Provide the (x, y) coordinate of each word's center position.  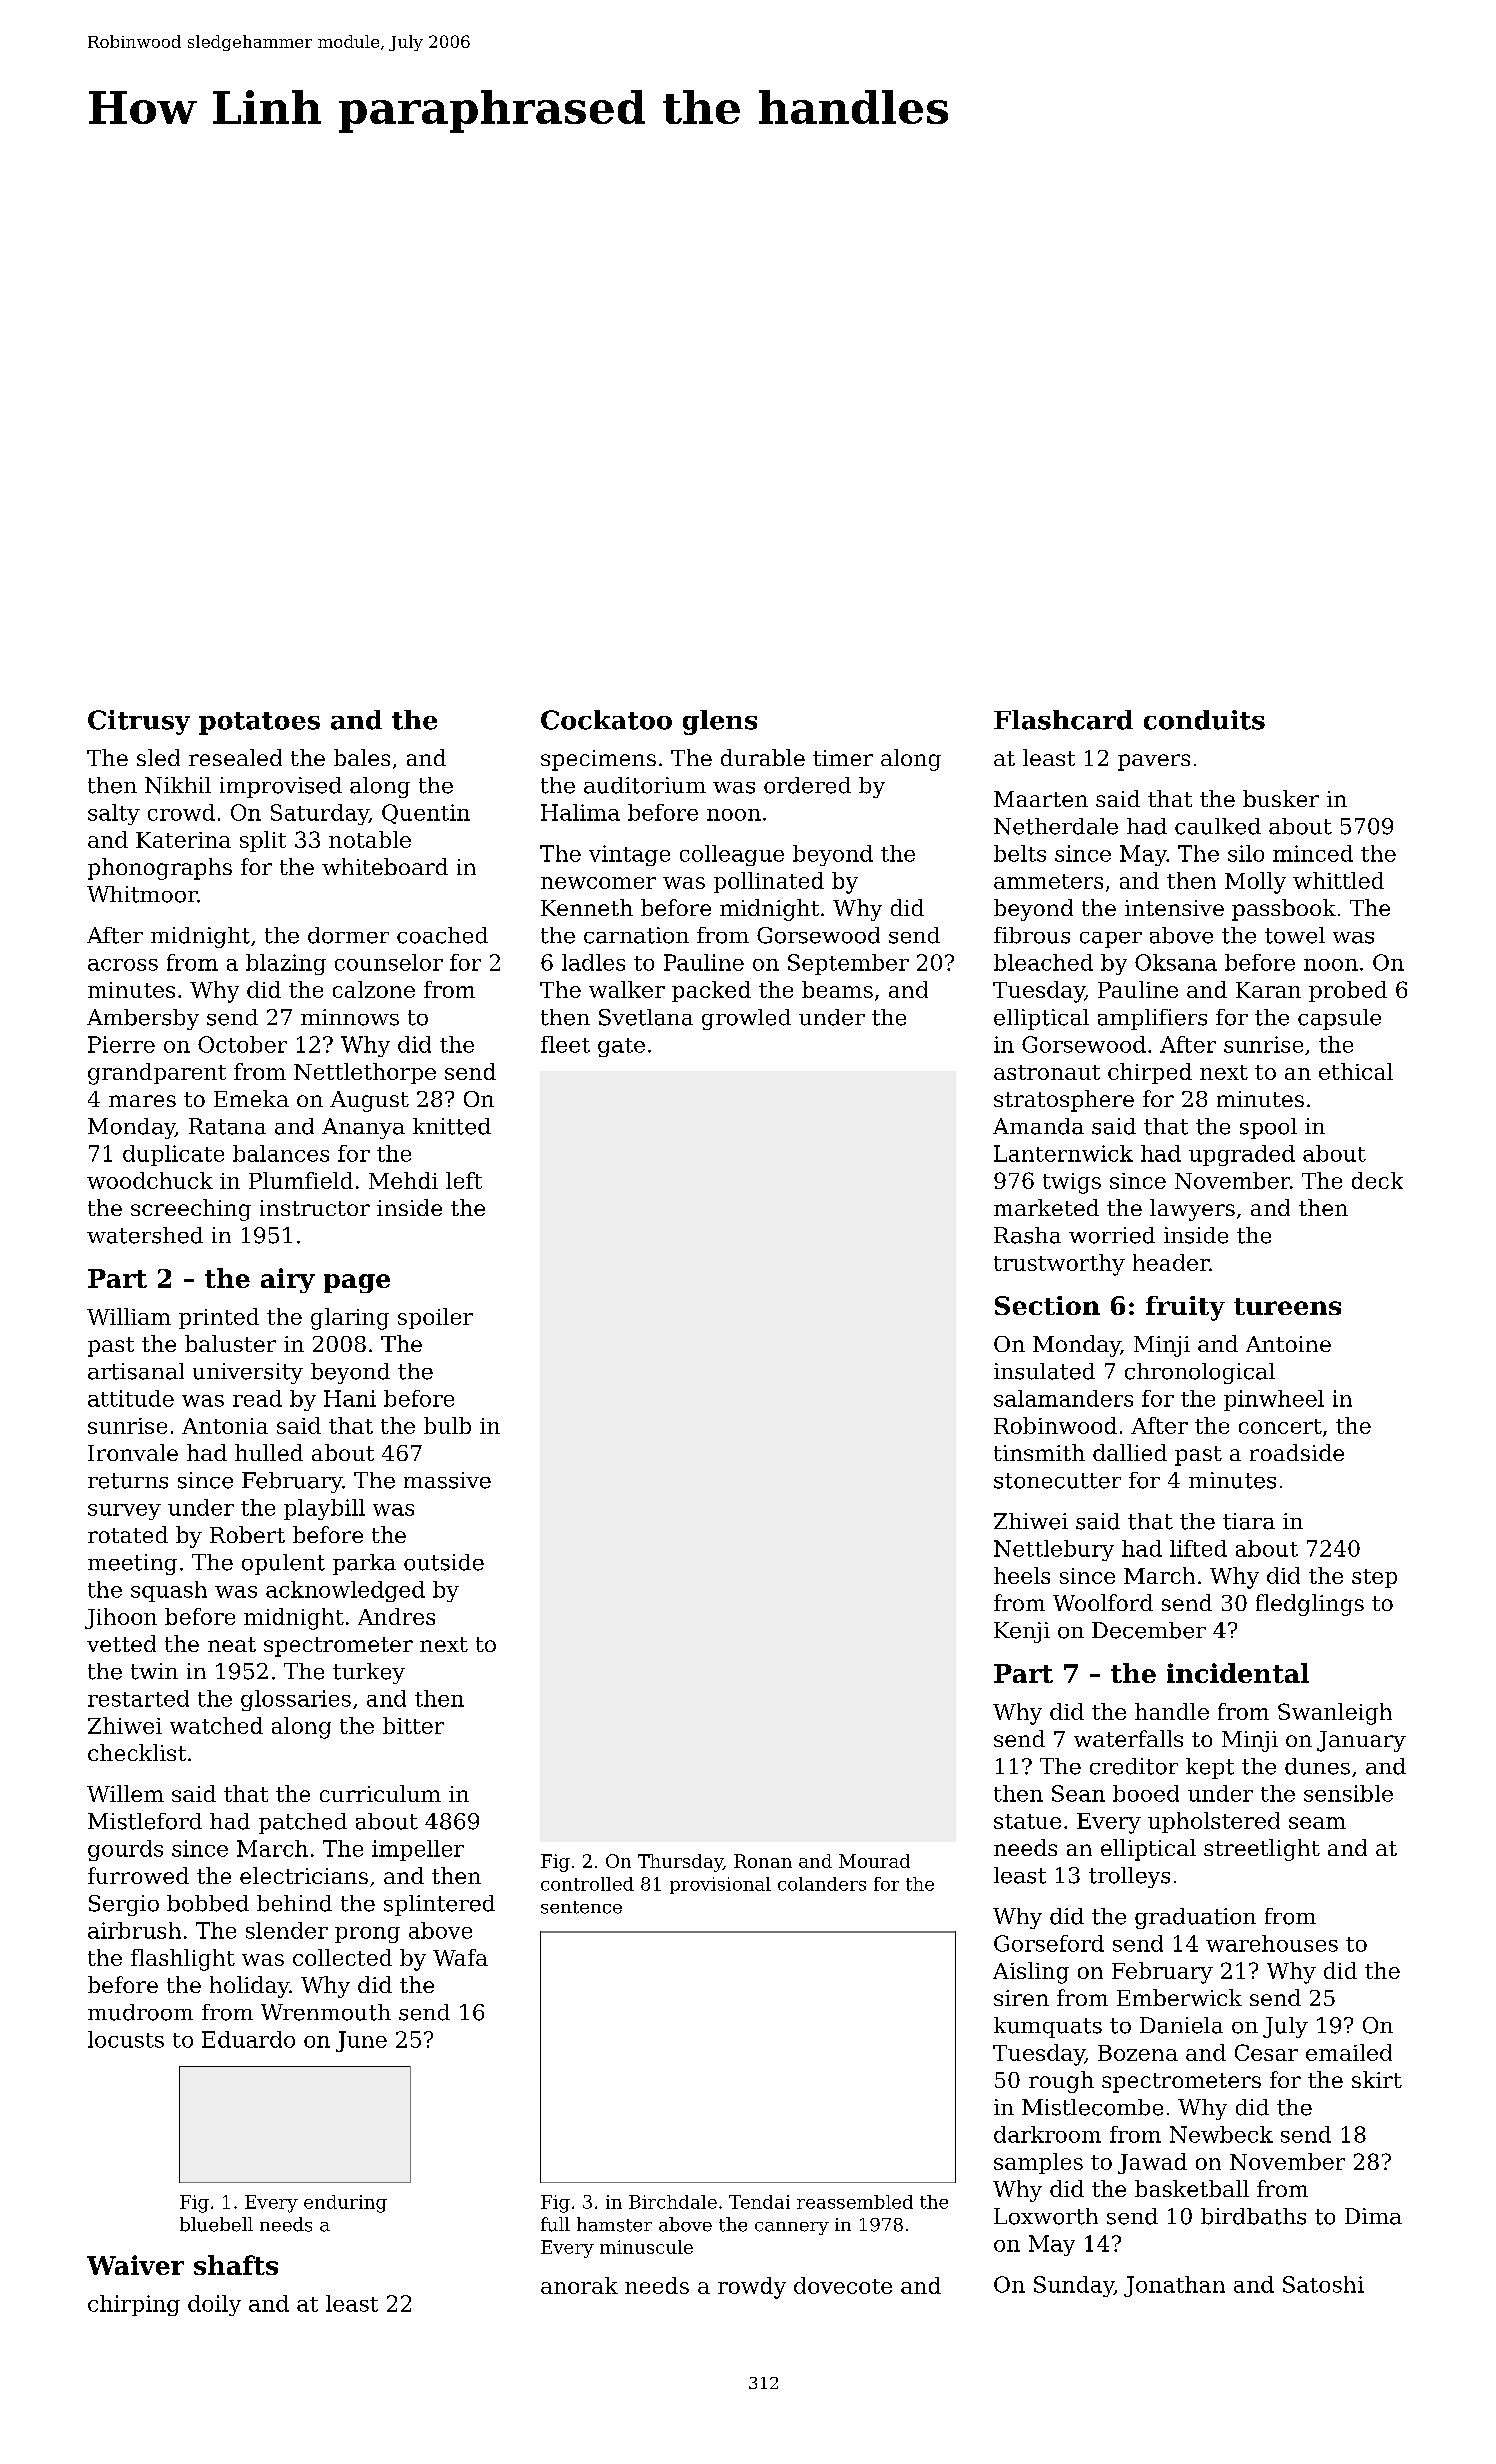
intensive (1174, 908)
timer (843, 758)
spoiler (435, 1318)
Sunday (1074, 2286)
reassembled (855, 2202)
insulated (1044, 1371)
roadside (1297, 1452)
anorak (579, 2285)
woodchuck (150, 1180)
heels (1022, 1575)
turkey (369, 1673)
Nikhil (178, 785)
